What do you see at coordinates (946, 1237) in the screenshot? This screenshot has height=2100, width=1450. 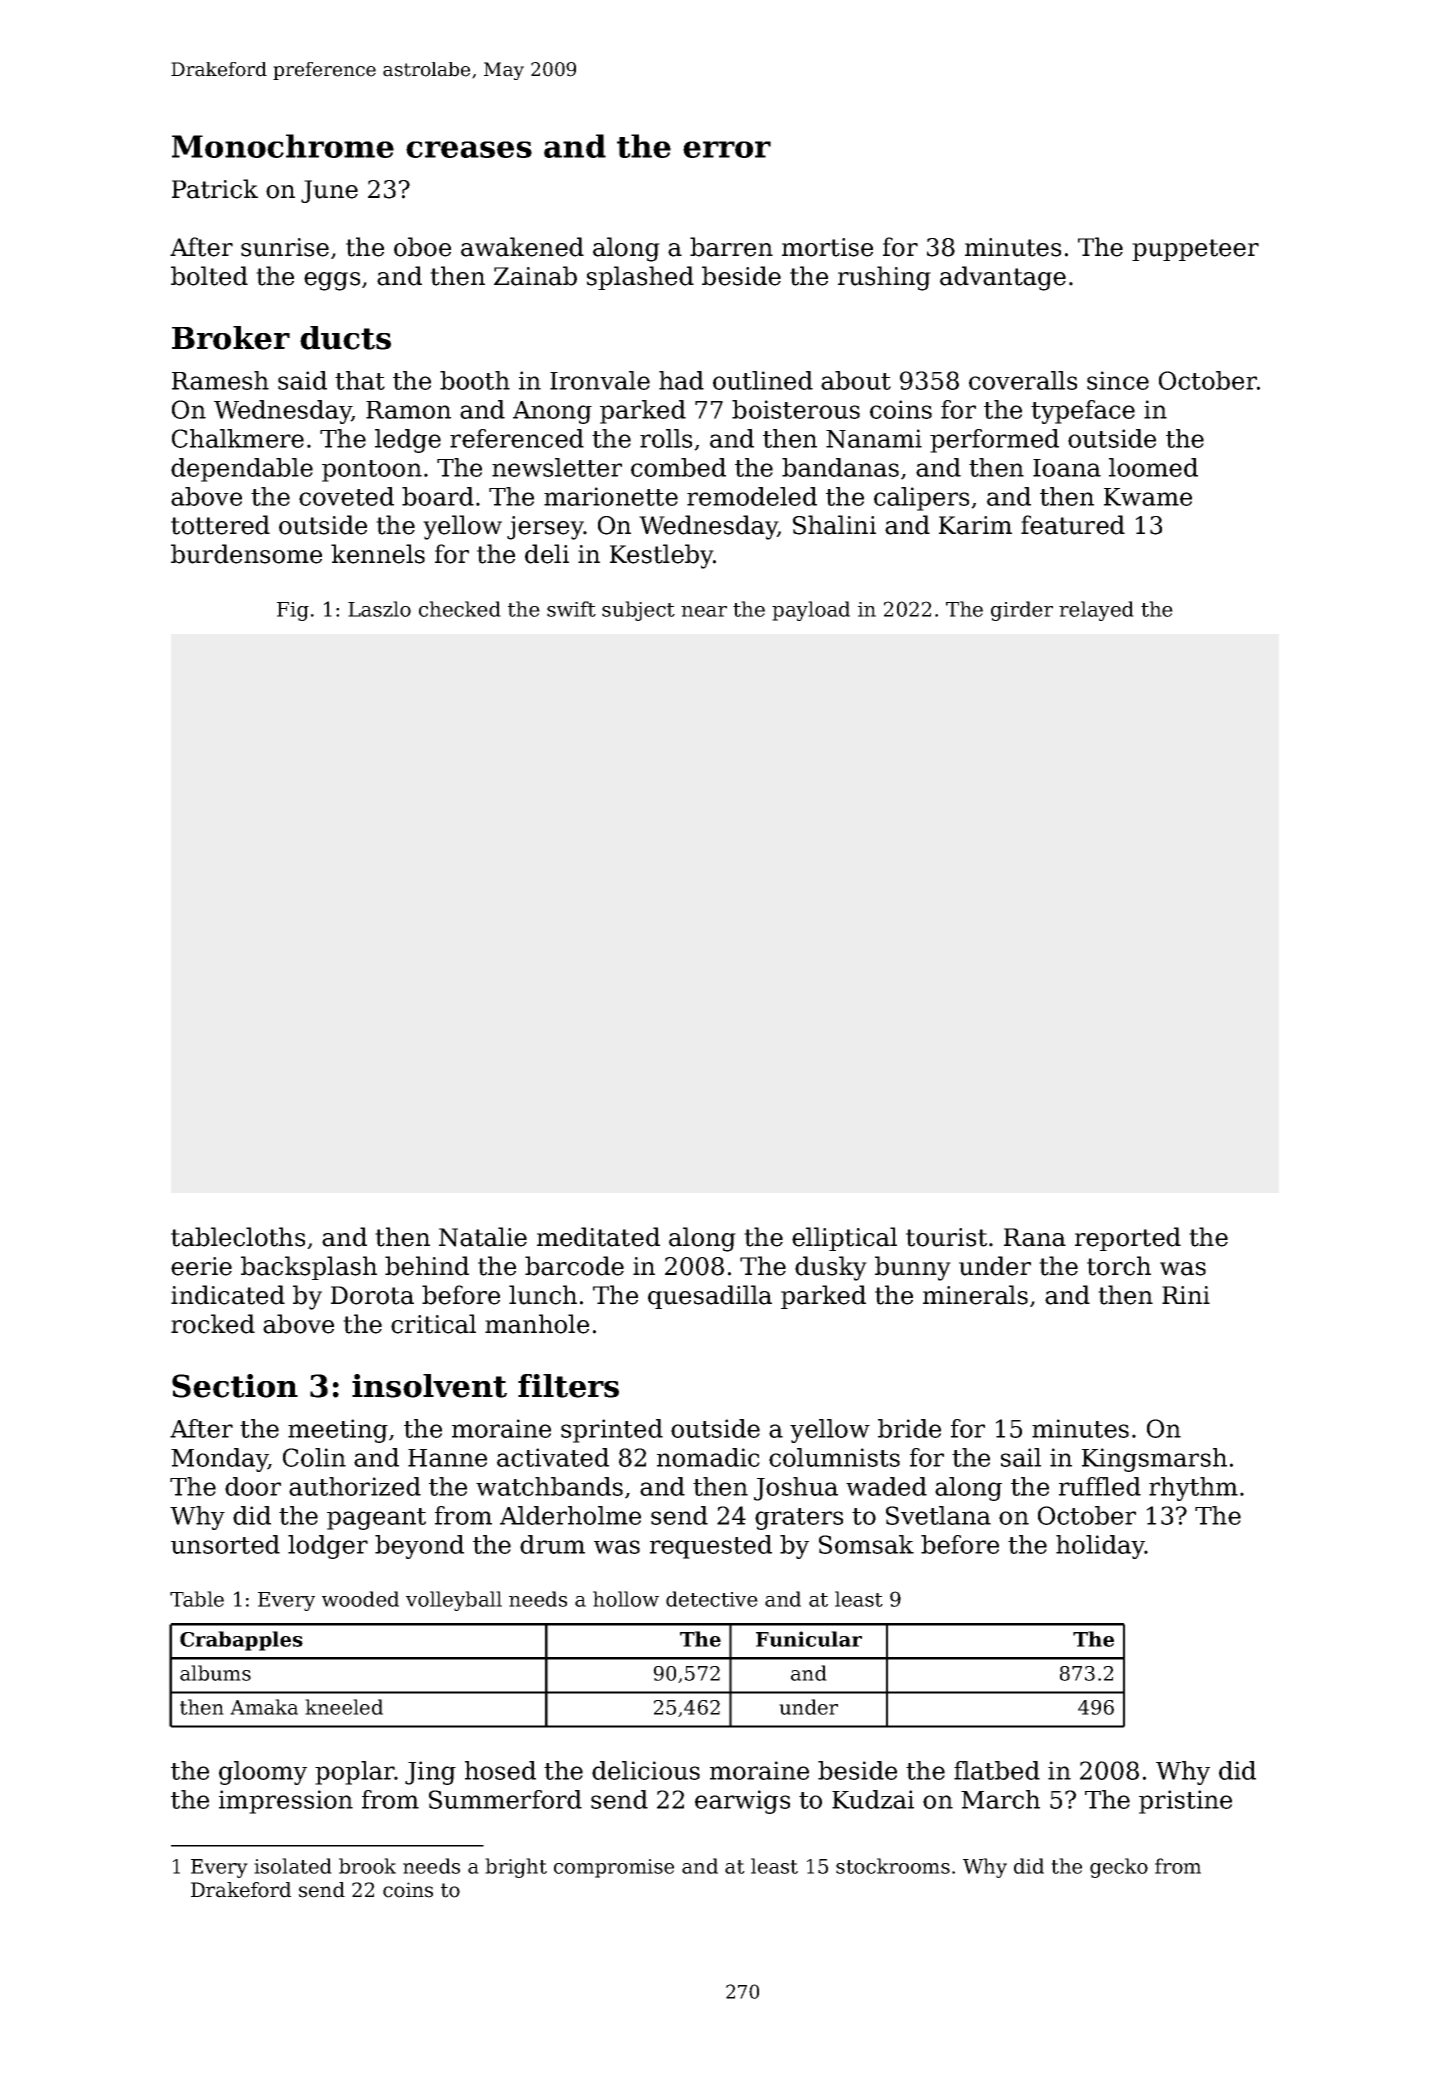 I see `tourist` at bounding box center [946, 1237].
